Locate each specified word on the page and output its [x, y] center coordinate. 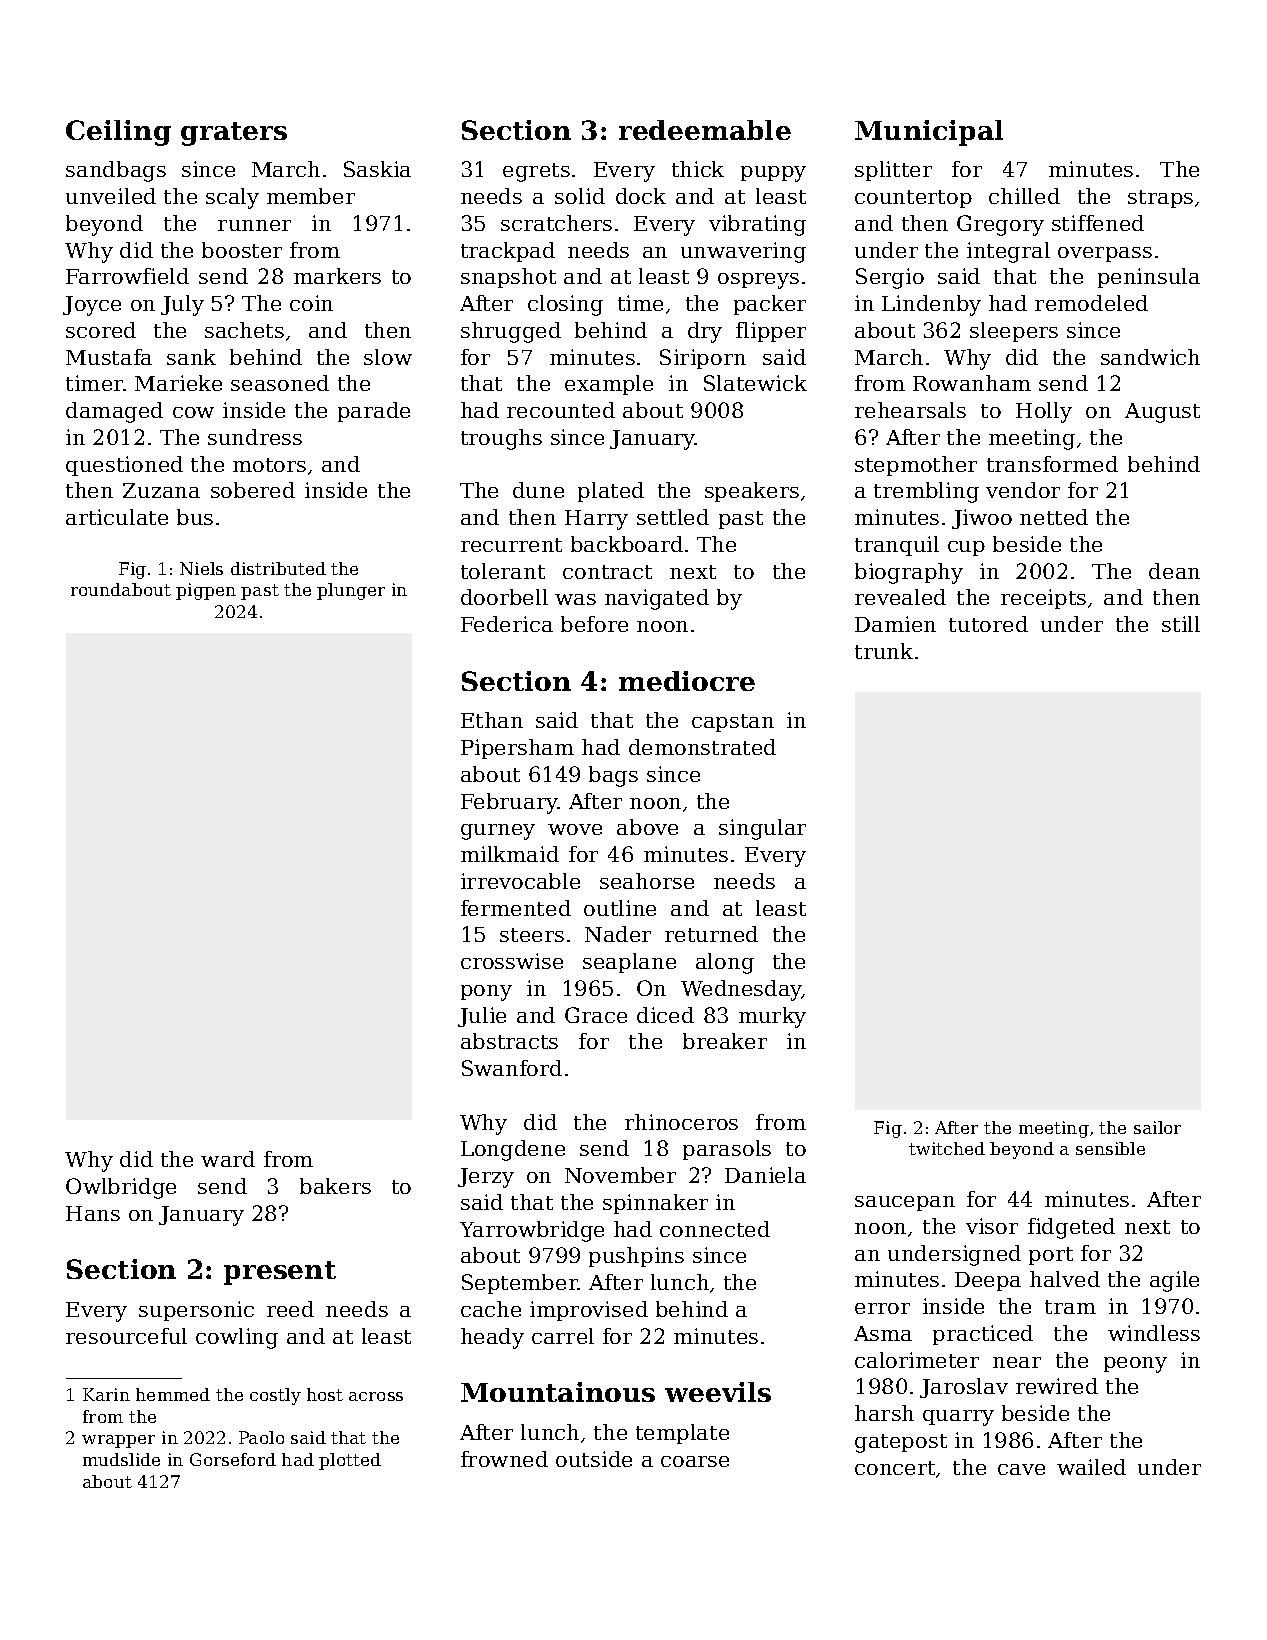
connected [715, 1229]
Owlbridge [121, 1188]
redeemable [705, 130]
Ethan [492, 720]
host [325, 1394]
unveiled [111, 196]
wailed [1091, 1467]
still [1181, 624]
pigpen [206, 591]
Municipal [929, 133]
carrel [563, 1336]
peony [1135, 1365]
